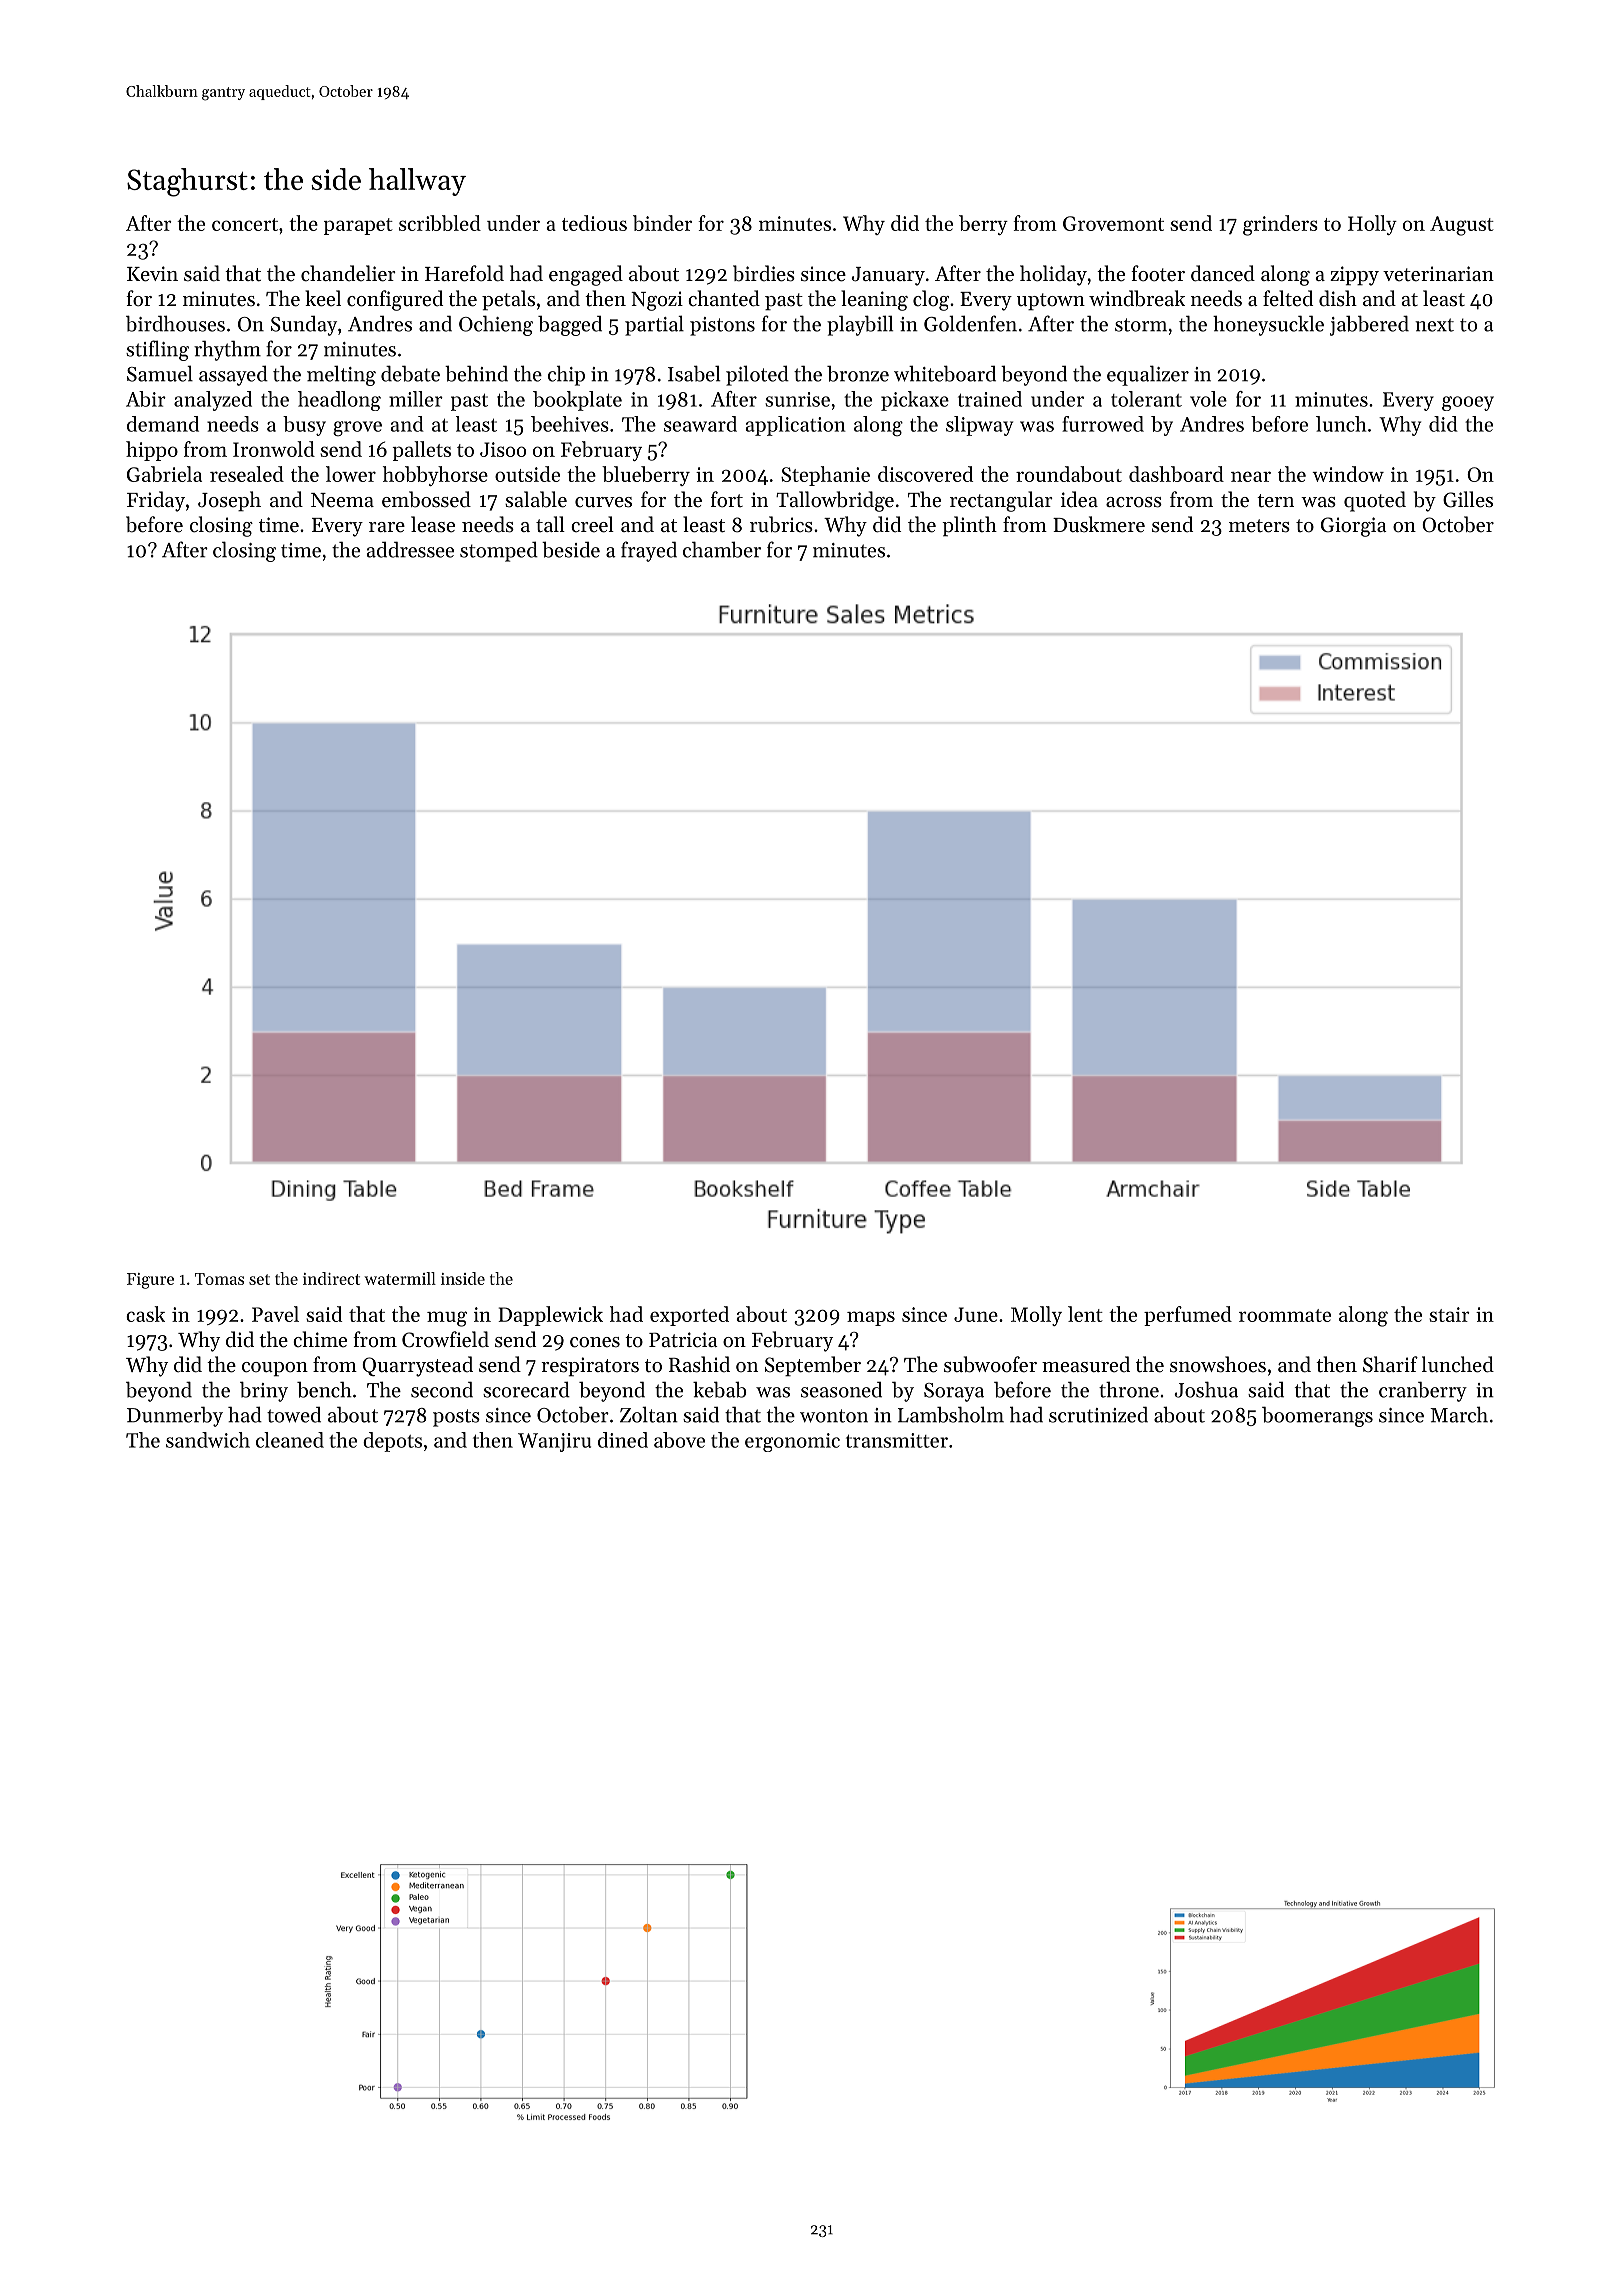 This screenshot has height=2292, width=1620. I want to click on gooey, so click(1468, 403).
